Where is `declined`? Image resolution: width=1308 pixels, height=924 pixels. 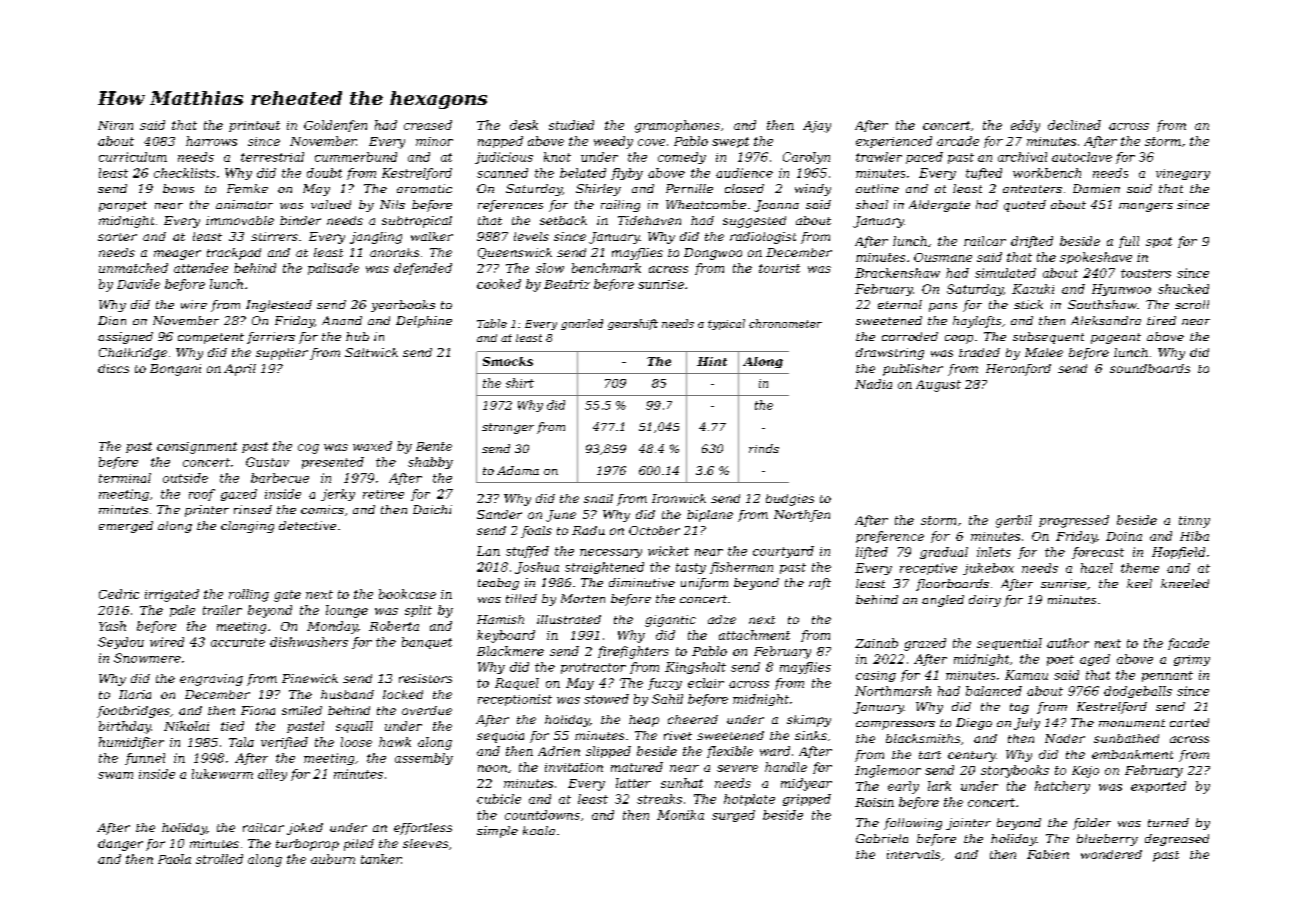
declined is located at coordinates (1074, 125).
